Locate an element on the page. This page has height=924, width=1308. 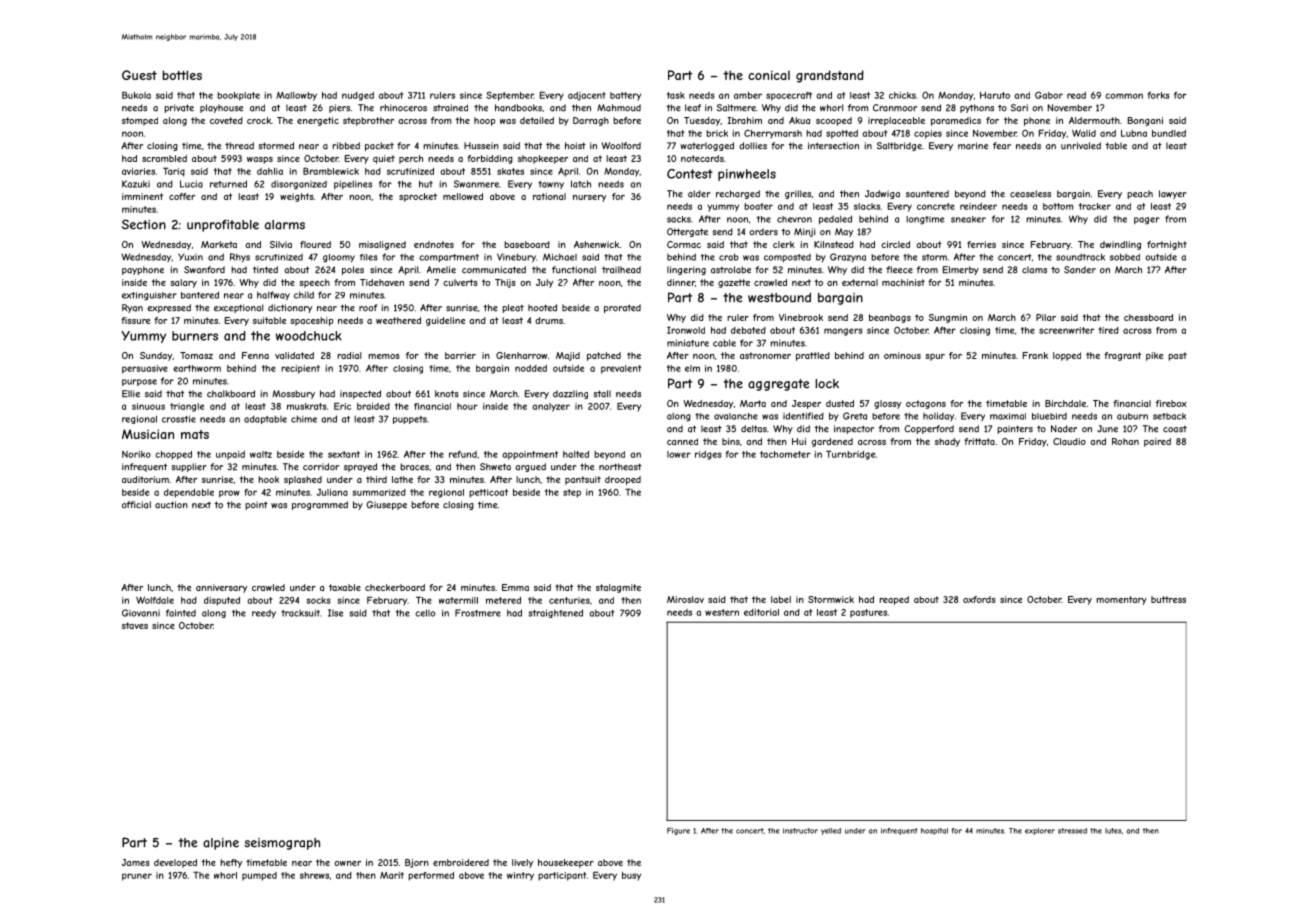
canned is located at coordinates (682, 441).
